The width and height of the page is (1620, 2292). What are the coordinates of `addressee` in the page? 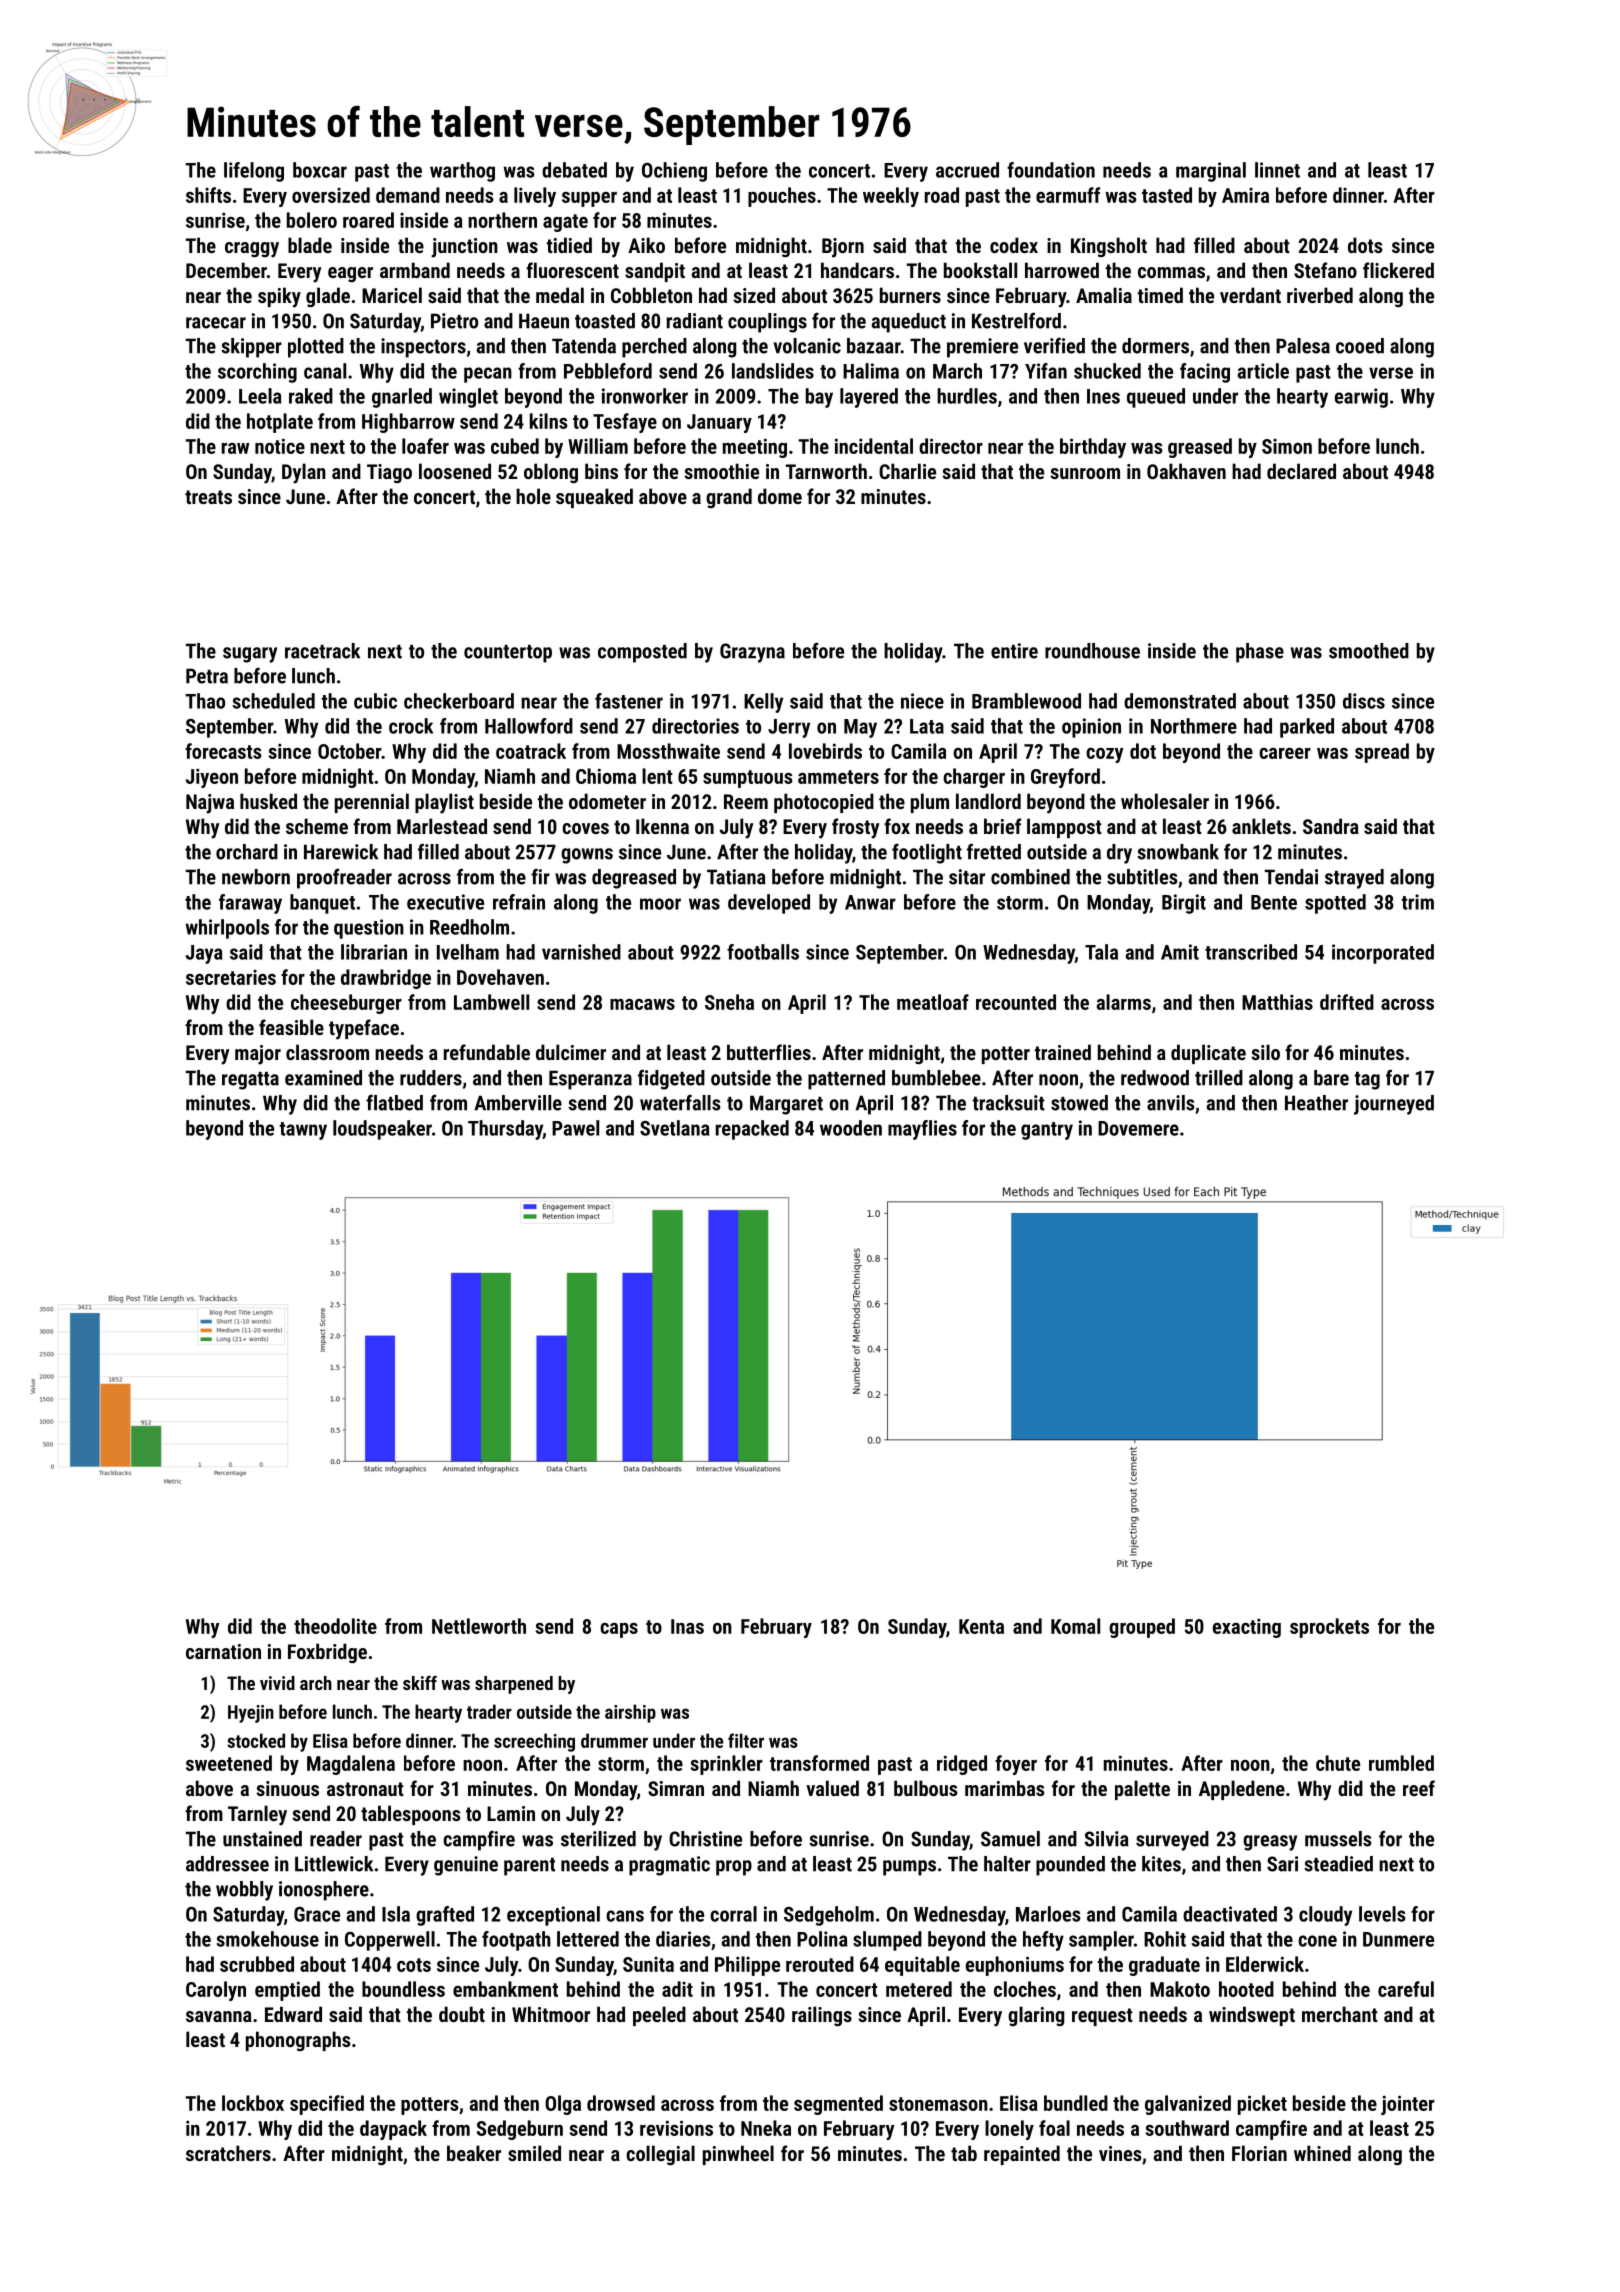 It's located at (227, 1864).
